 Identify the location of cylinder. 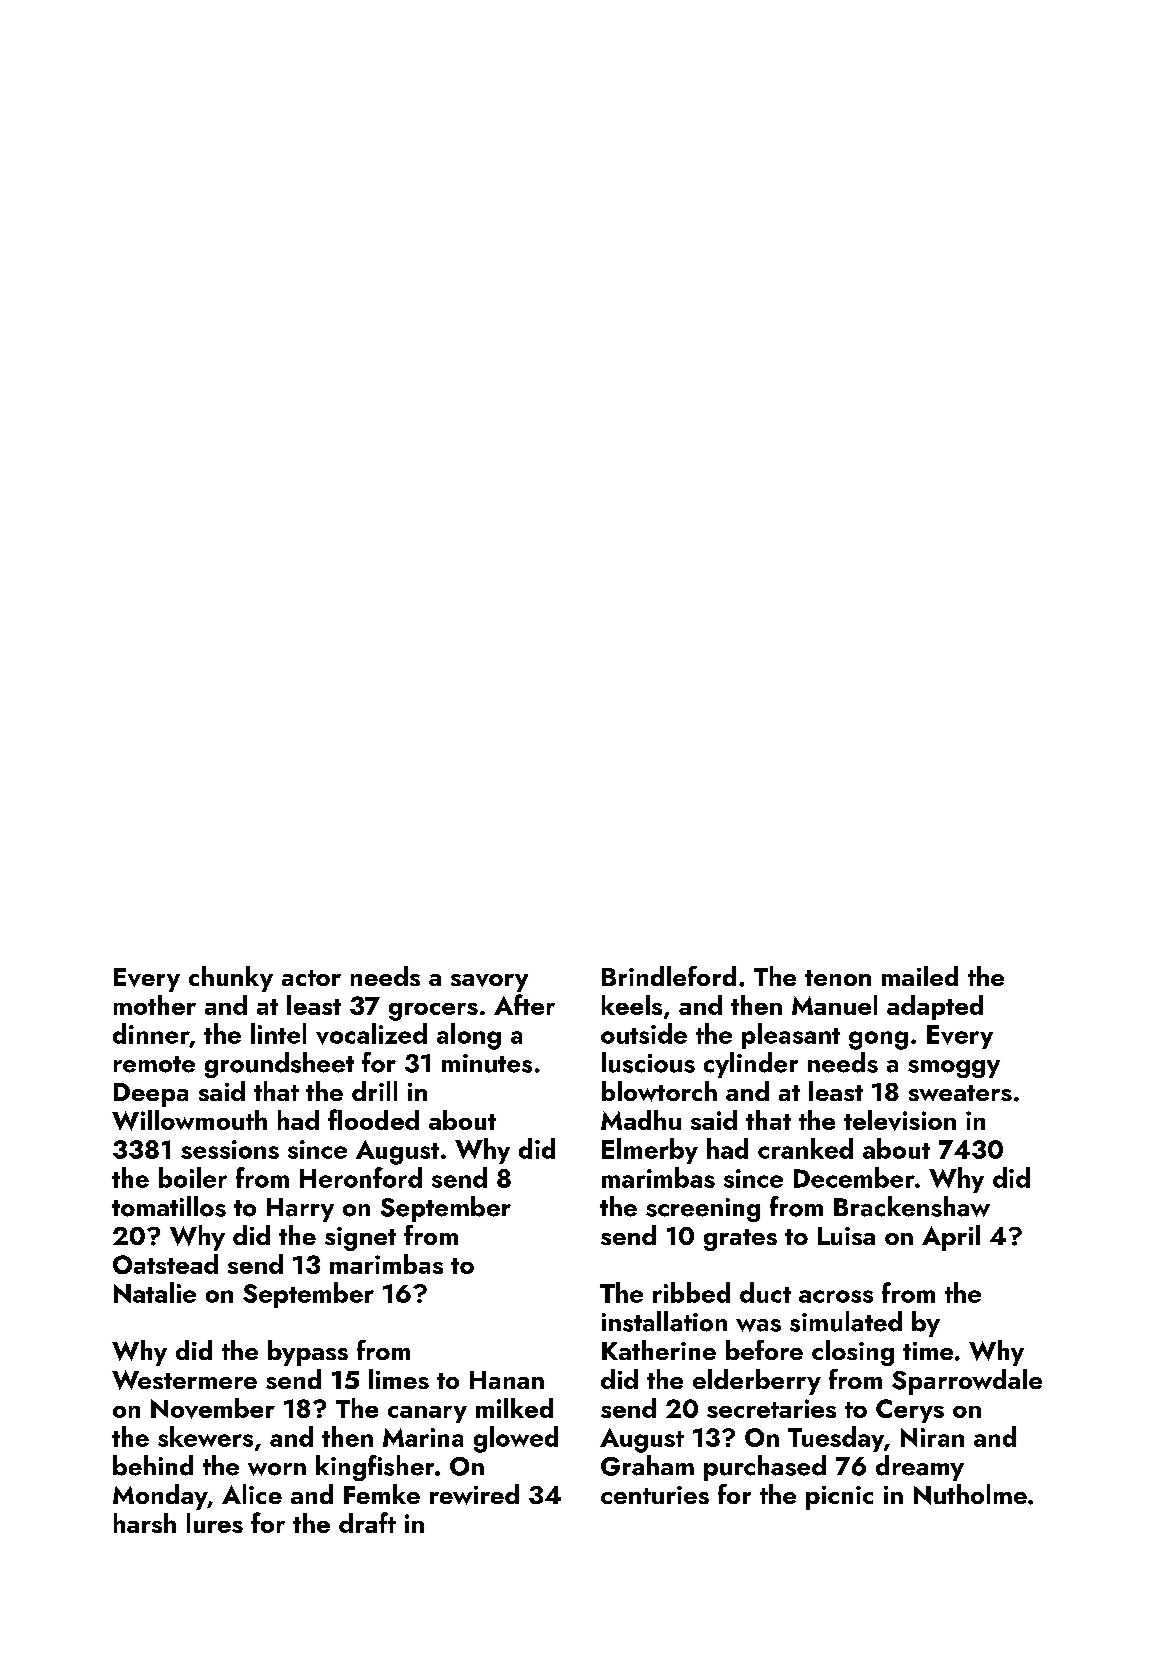
(751, 1065).
